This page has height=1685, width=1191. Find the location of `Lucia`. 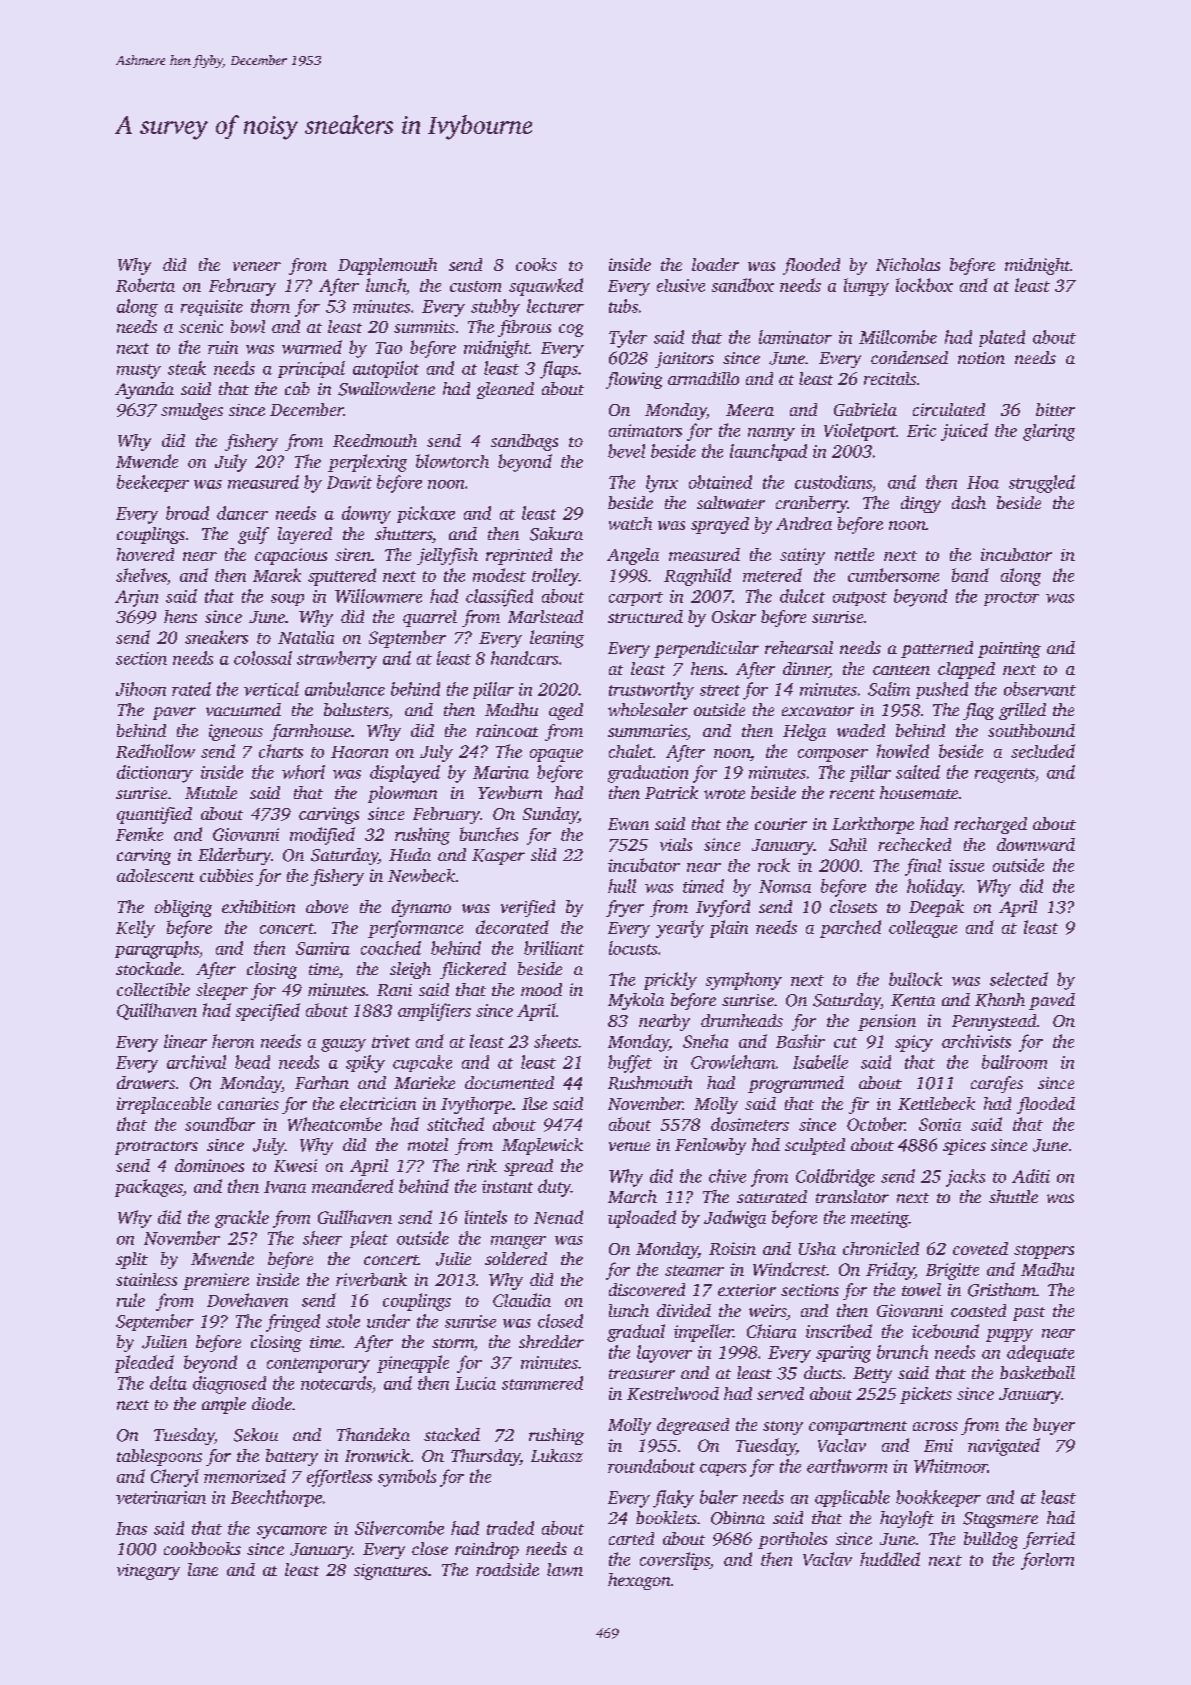

Lucia is located at coordinates (475, 1383).
